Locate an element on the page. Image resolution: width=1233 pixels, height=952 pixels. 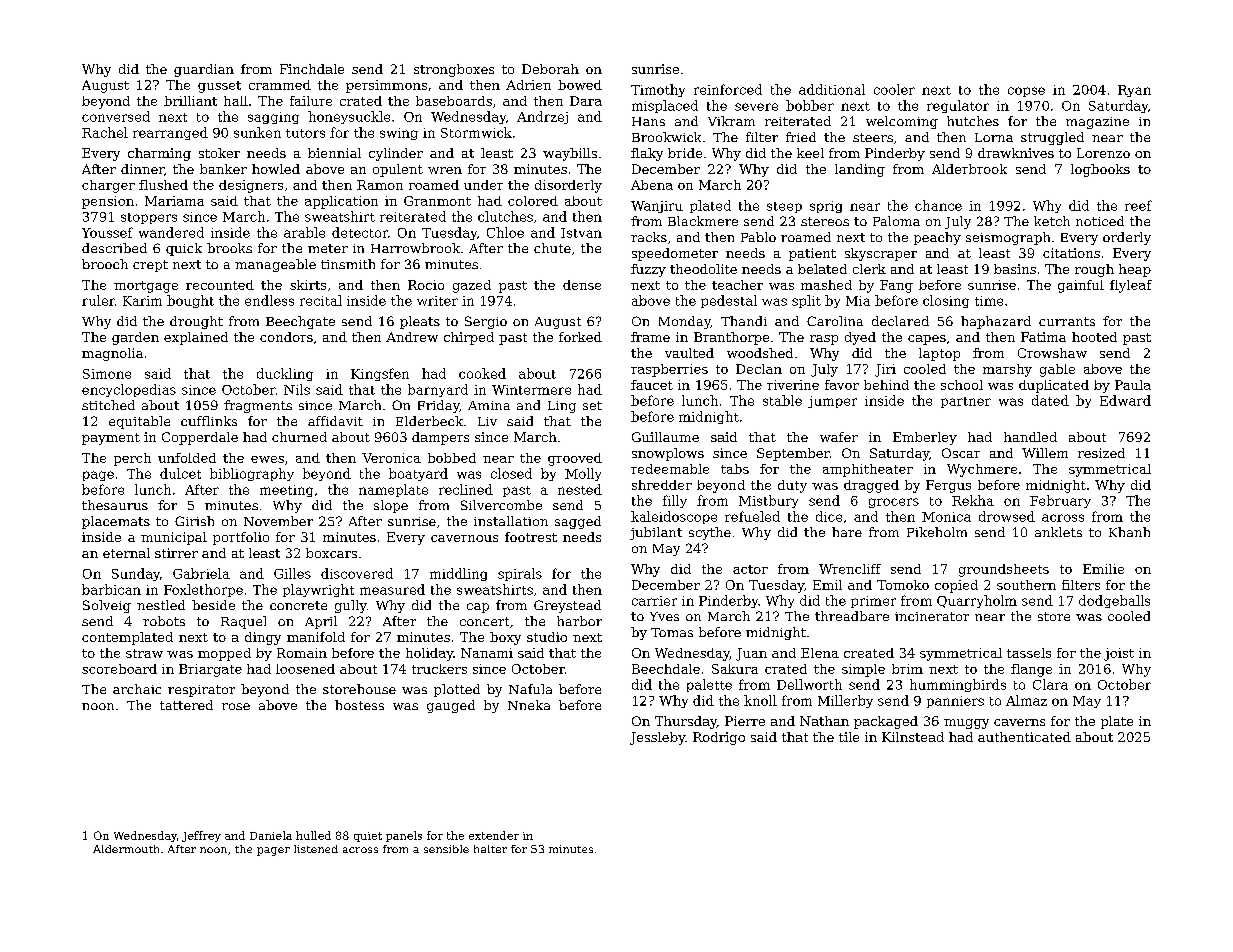
Clara is located at coordinates (1050, 684).
